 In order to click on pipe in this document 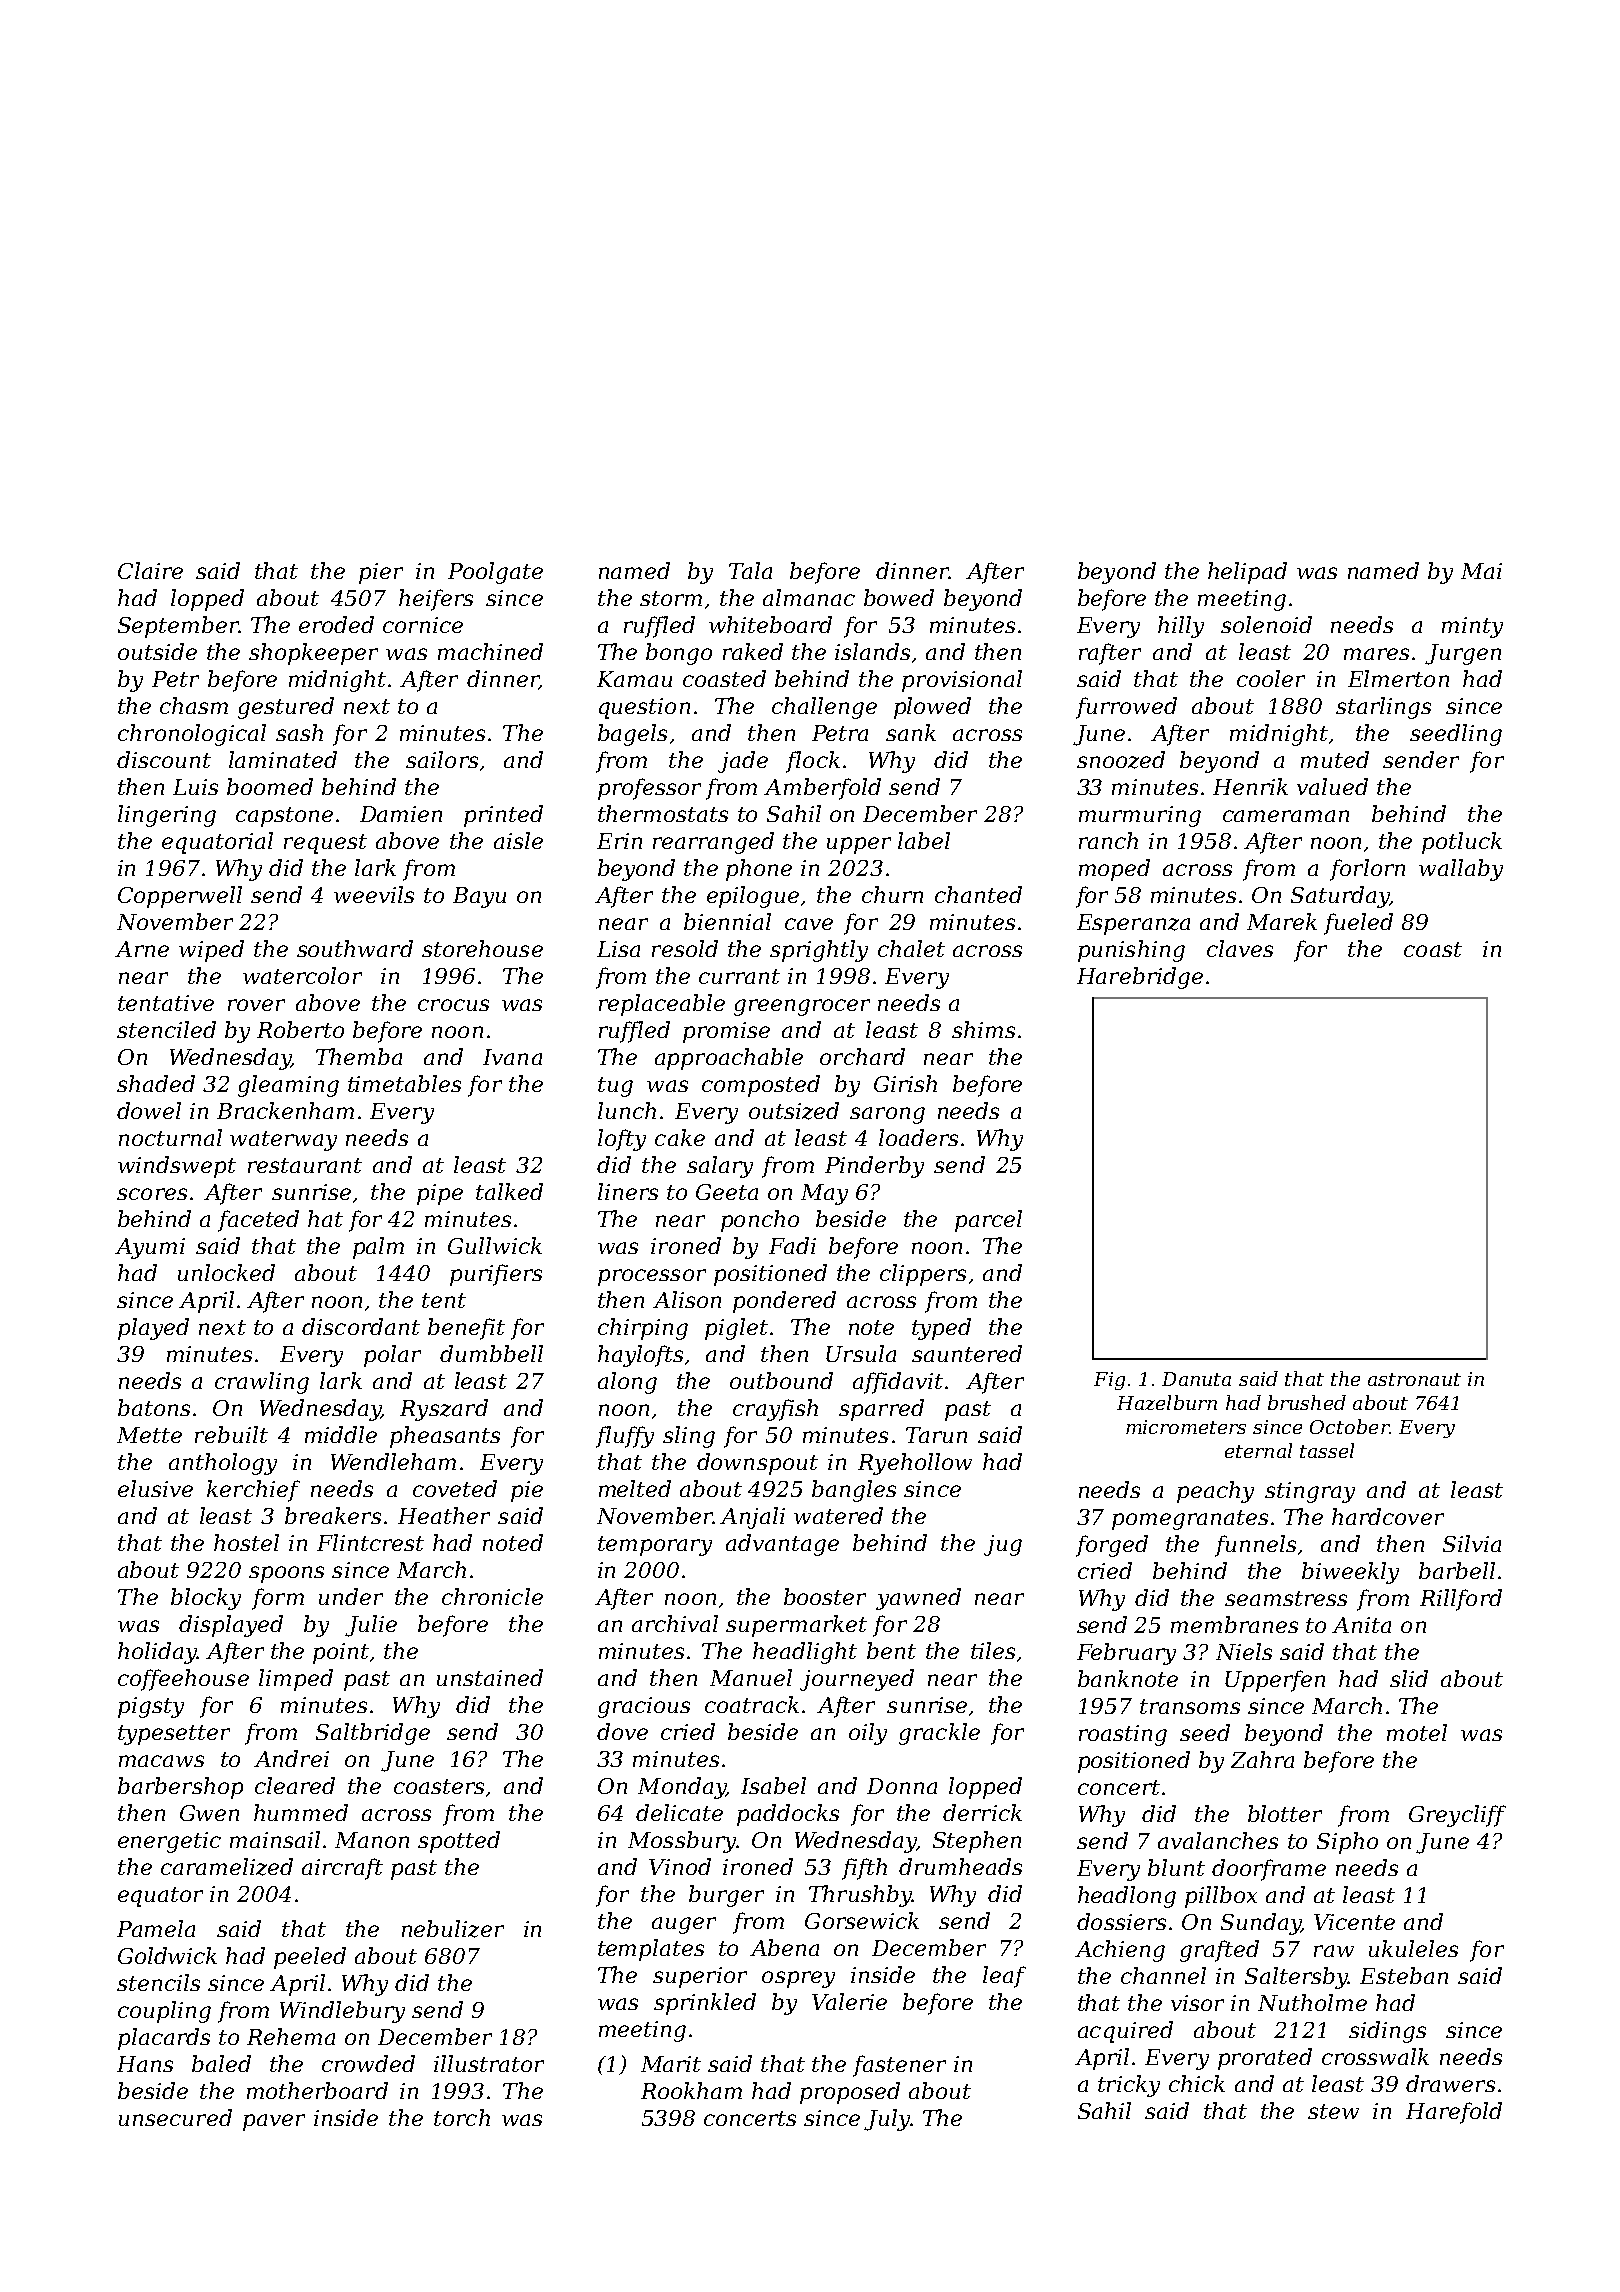, I will do `click(440, 1194)`.
